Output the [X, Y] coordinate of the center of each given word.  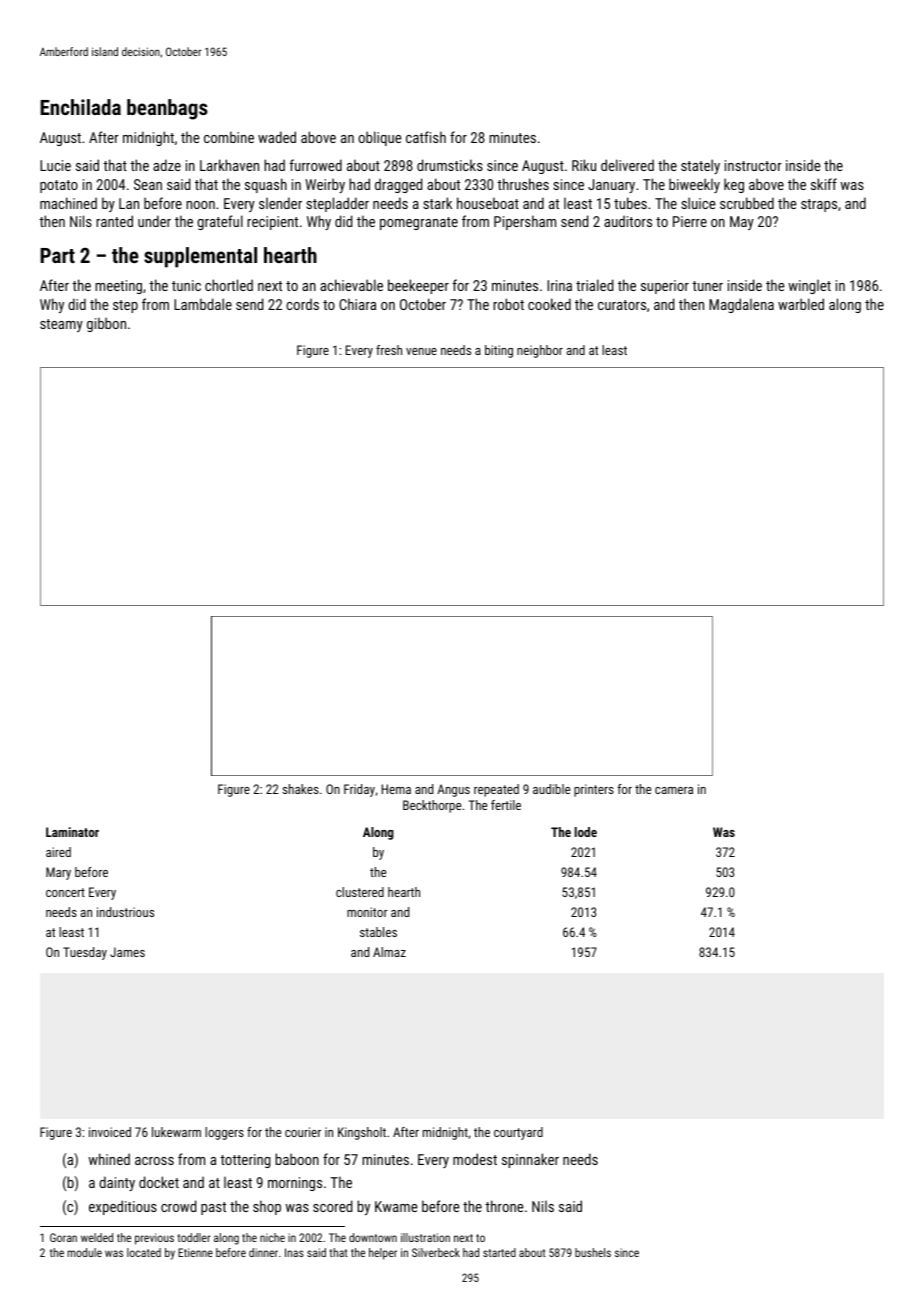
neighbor [540, 351]
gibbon [106, 324]
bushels [593, 1252]
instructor [753, 165]
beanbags [167, 109]
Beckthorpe [432, 806]
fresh [389, 350]
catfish [426, 137]
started [499, 1252]
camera [674, 790]
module [85, 1252]
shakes [301, 789]
